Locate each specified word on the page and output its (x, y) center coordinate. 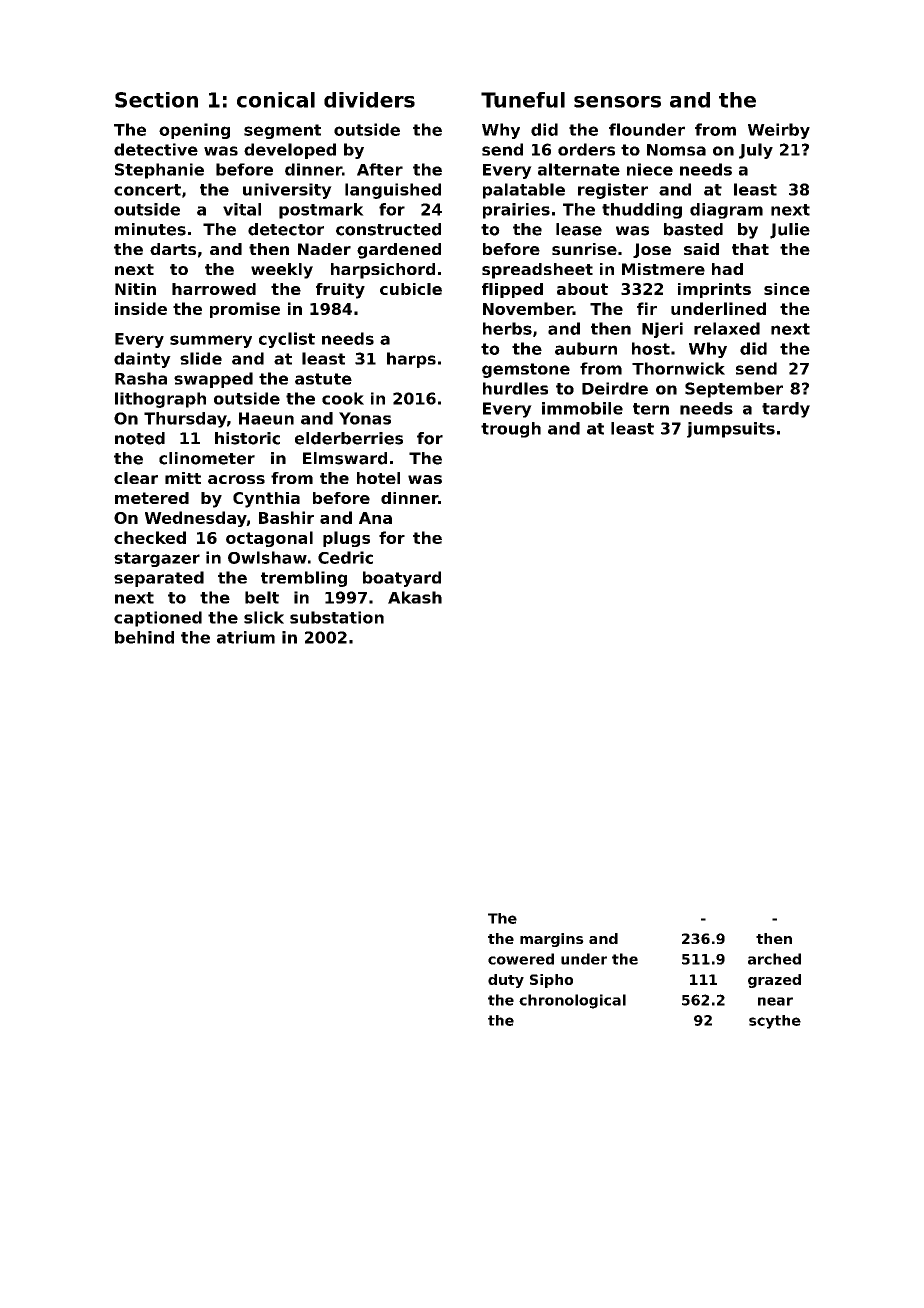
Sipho (551, 981)
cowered (521, 959)
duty (506, 981)
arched (774, 959)
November (528, 308)
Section (156, 100)
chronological (572, 1001)
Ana (375, 518)
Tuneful (523, 100)
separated (159, 579)
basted (693, 229)
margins (552, 940)
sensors (617, 102)
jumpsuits (731, 430)
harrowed (214, 289)
